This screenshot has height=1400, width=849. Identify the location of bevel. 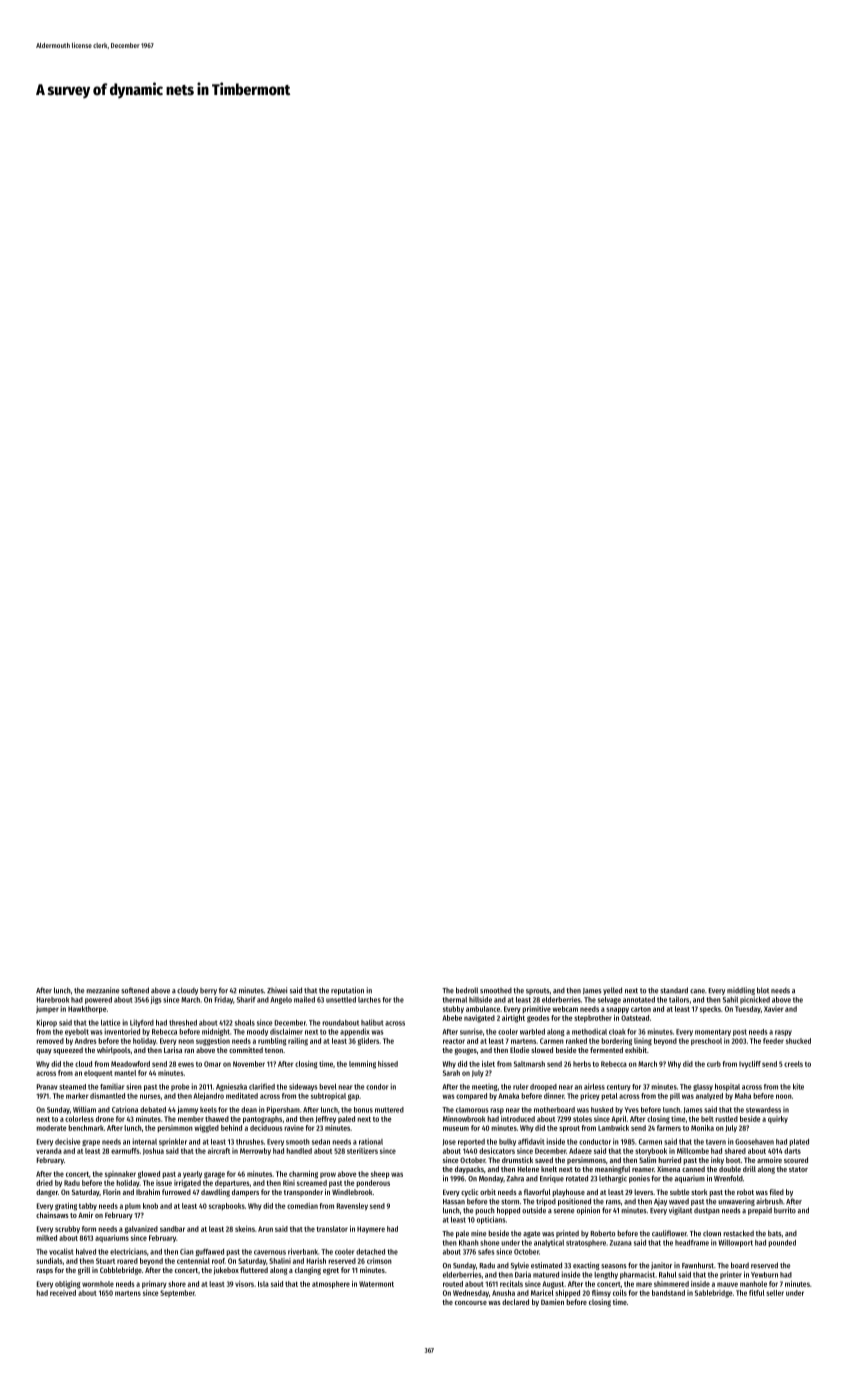
(327, 1087).
